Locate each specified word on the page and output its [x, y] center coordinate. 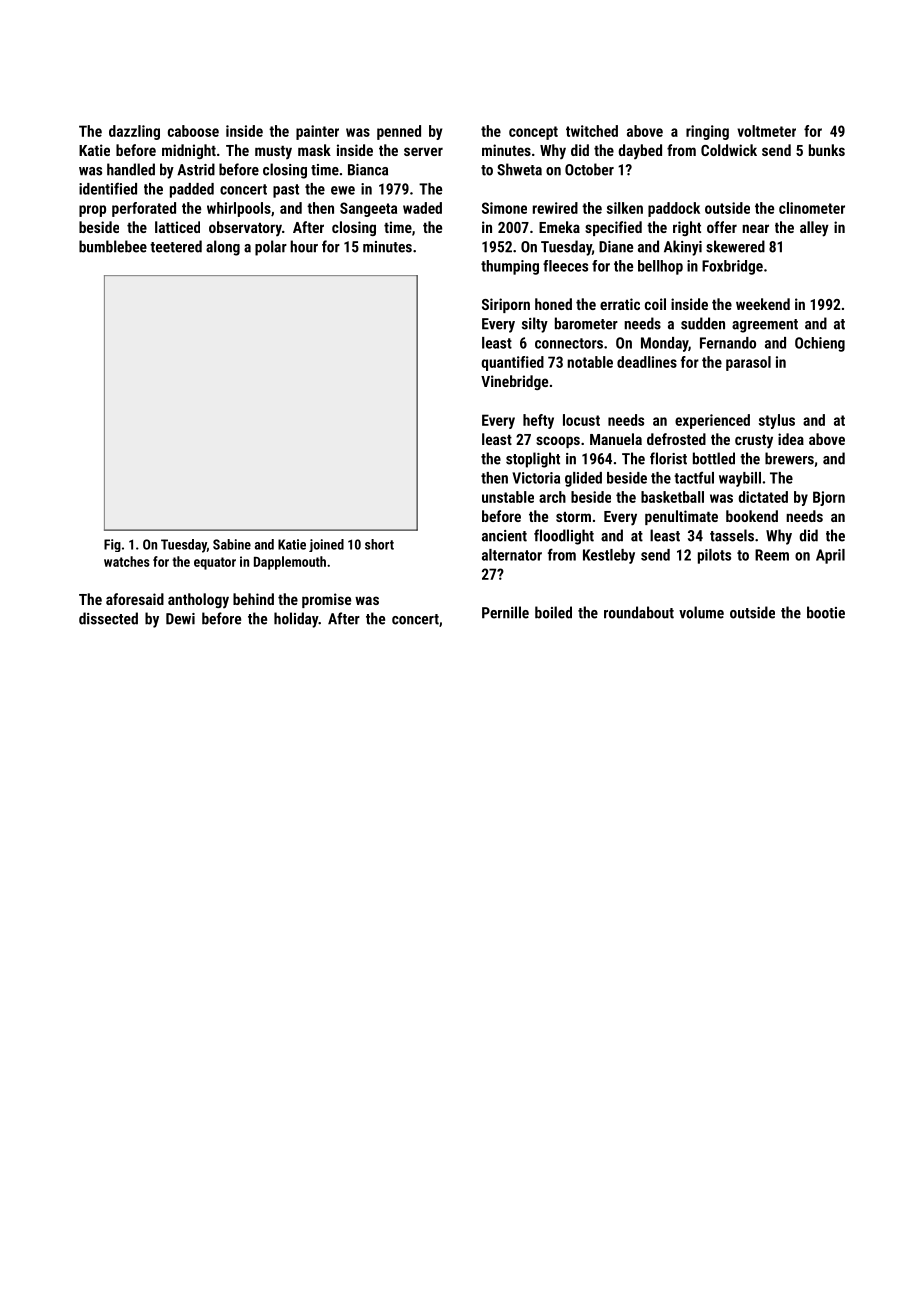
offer [722, 227]
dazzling [134, 132]
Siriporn [506, 305]
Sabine [232, 544]
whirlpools [239, 209]
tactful [694, 477]
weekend [763, 304]
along [223, 248]
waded [422, 208]
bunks [827, 150]
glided [583, 479]
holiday [296, 620]
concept [533, 133]
